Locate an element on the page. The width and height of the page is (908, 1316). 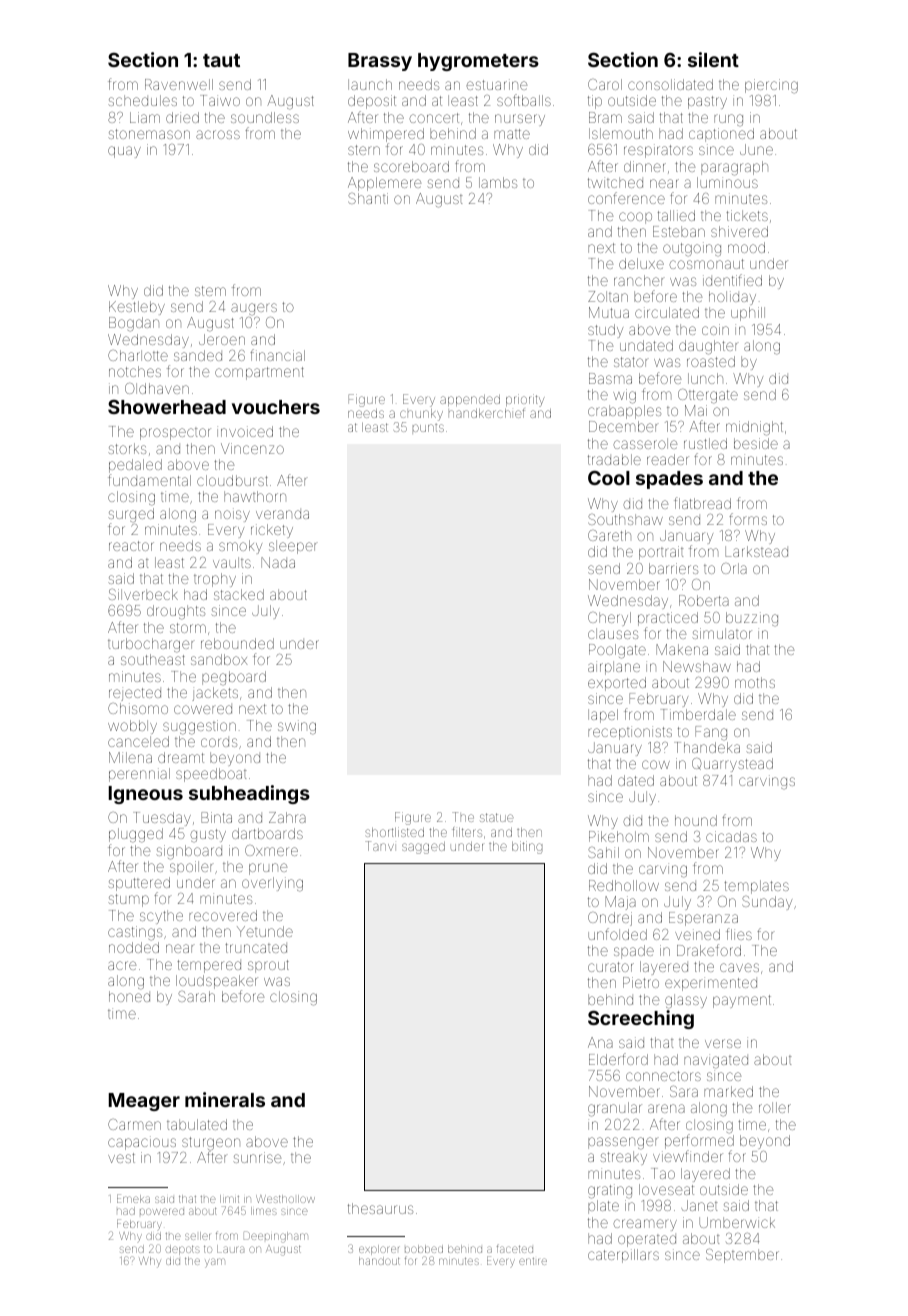
overlying is located at coordinates (272, 884).
